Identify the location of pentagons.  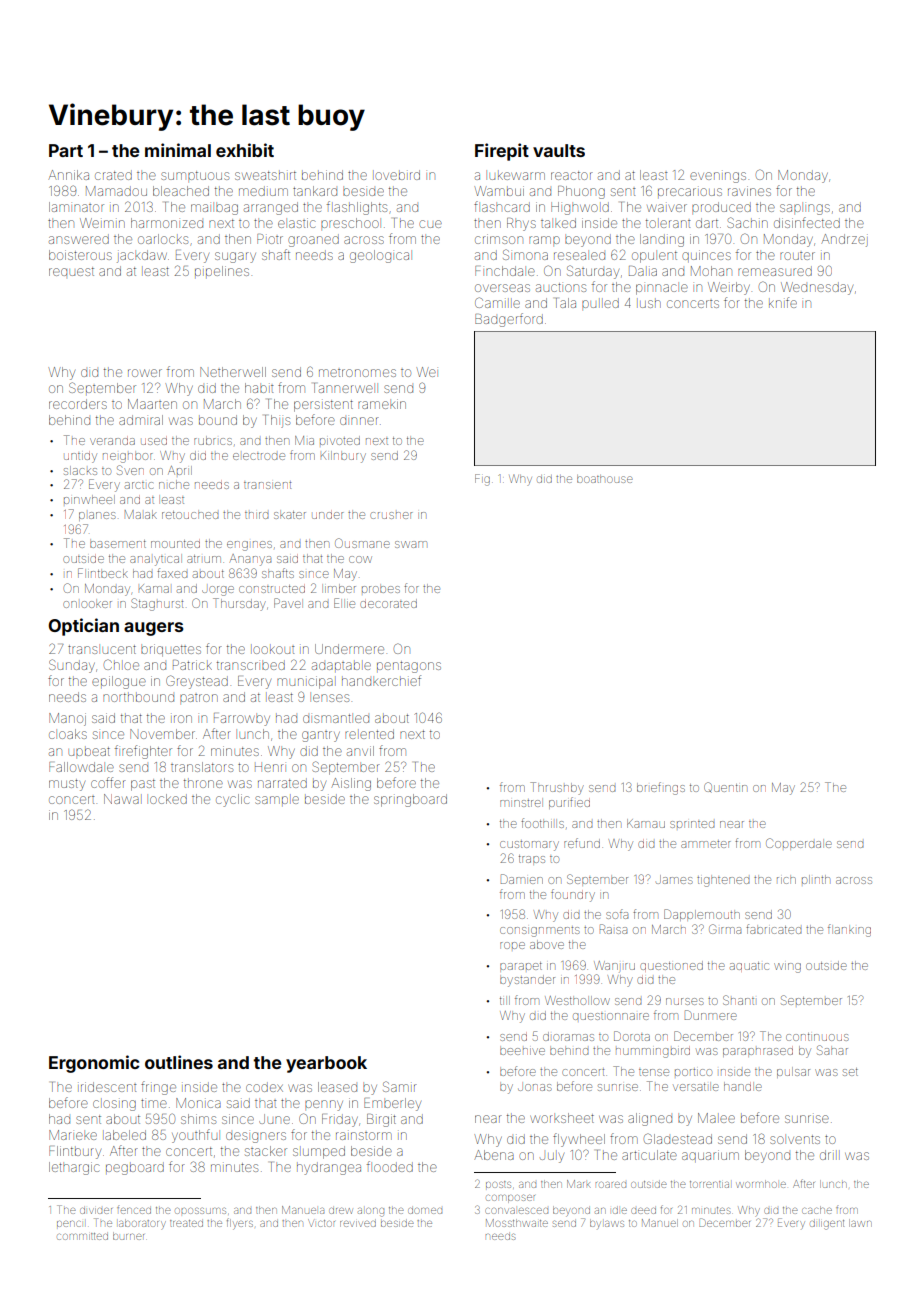
(409, 667).
